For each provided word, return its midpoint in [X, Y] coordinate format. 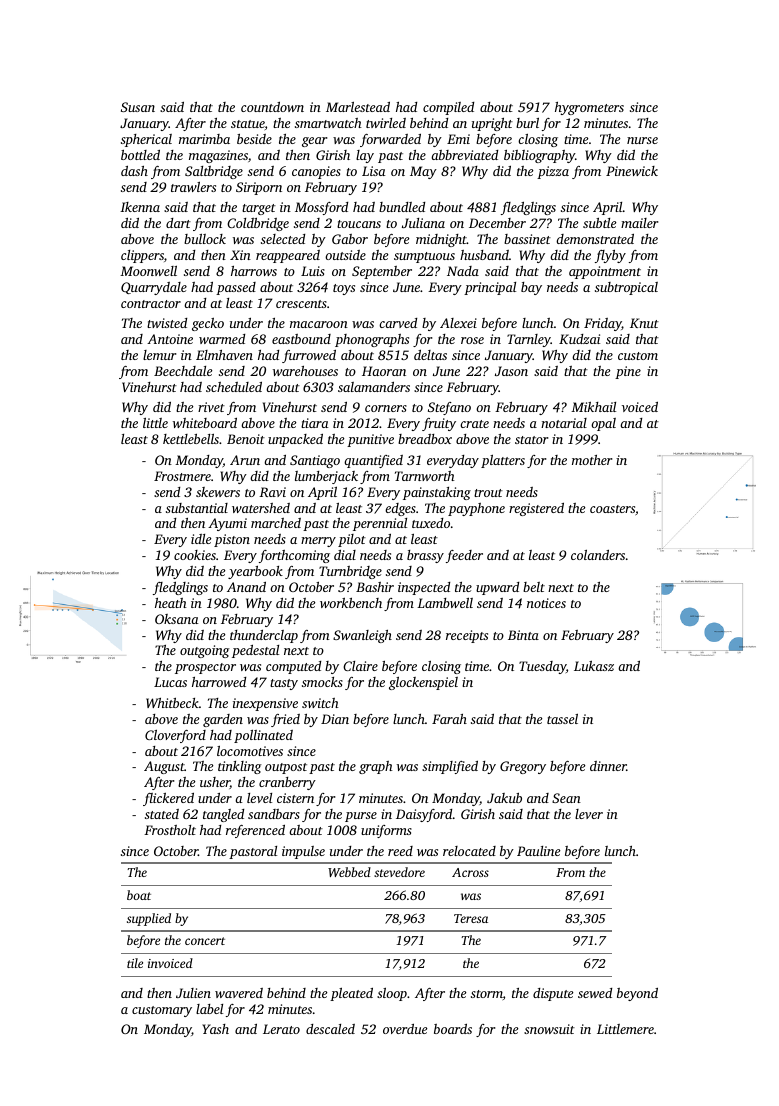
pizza [553, 172]
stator [531, 440]
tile [135, 963]
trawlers [193, 187]
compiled [448, 108]
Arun [245, 460]
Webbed [349, 872]
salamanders [374, 387]
